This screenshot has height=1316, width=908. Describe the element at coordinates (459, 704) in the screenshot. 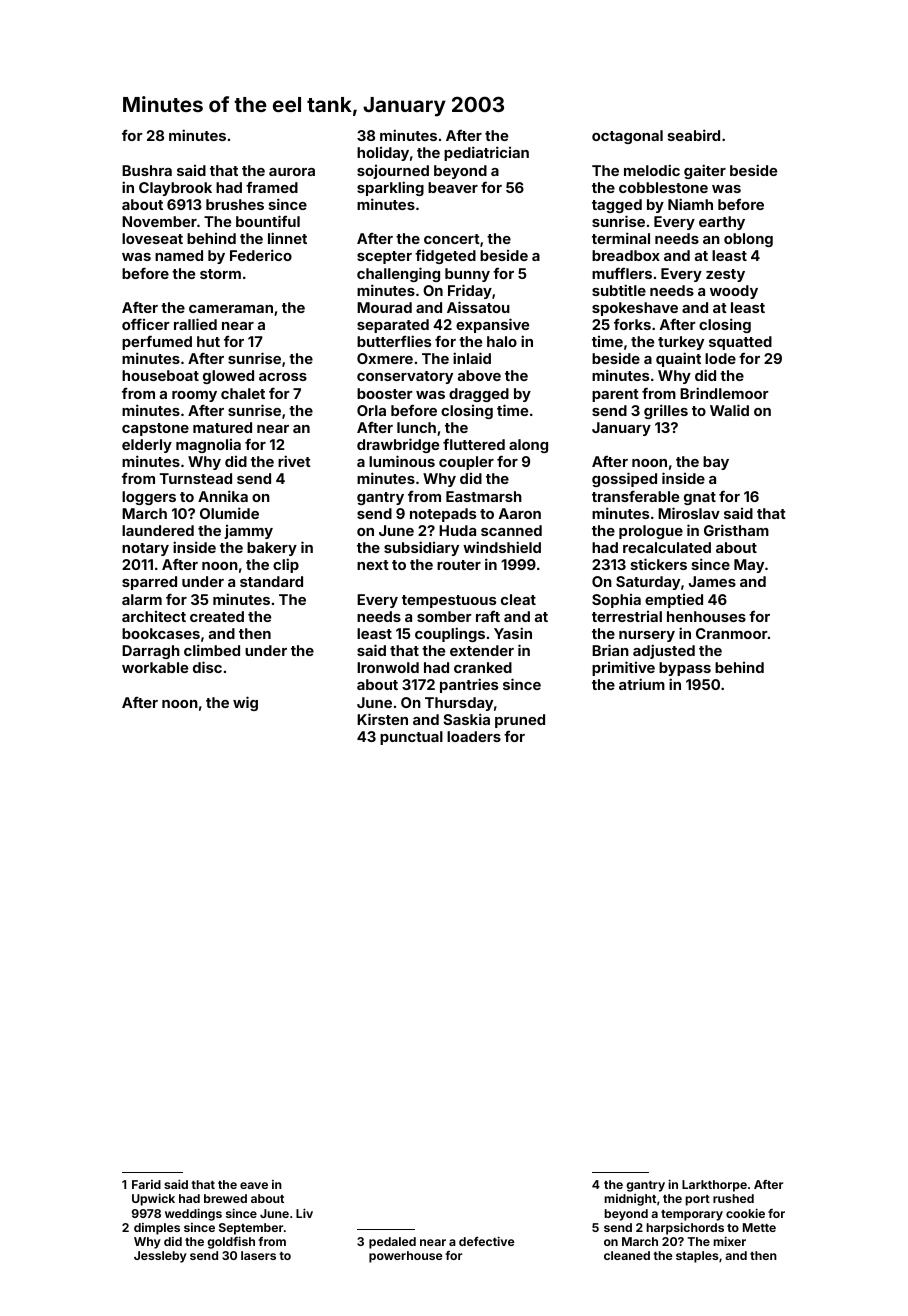

I see `Thursday` at that location.
